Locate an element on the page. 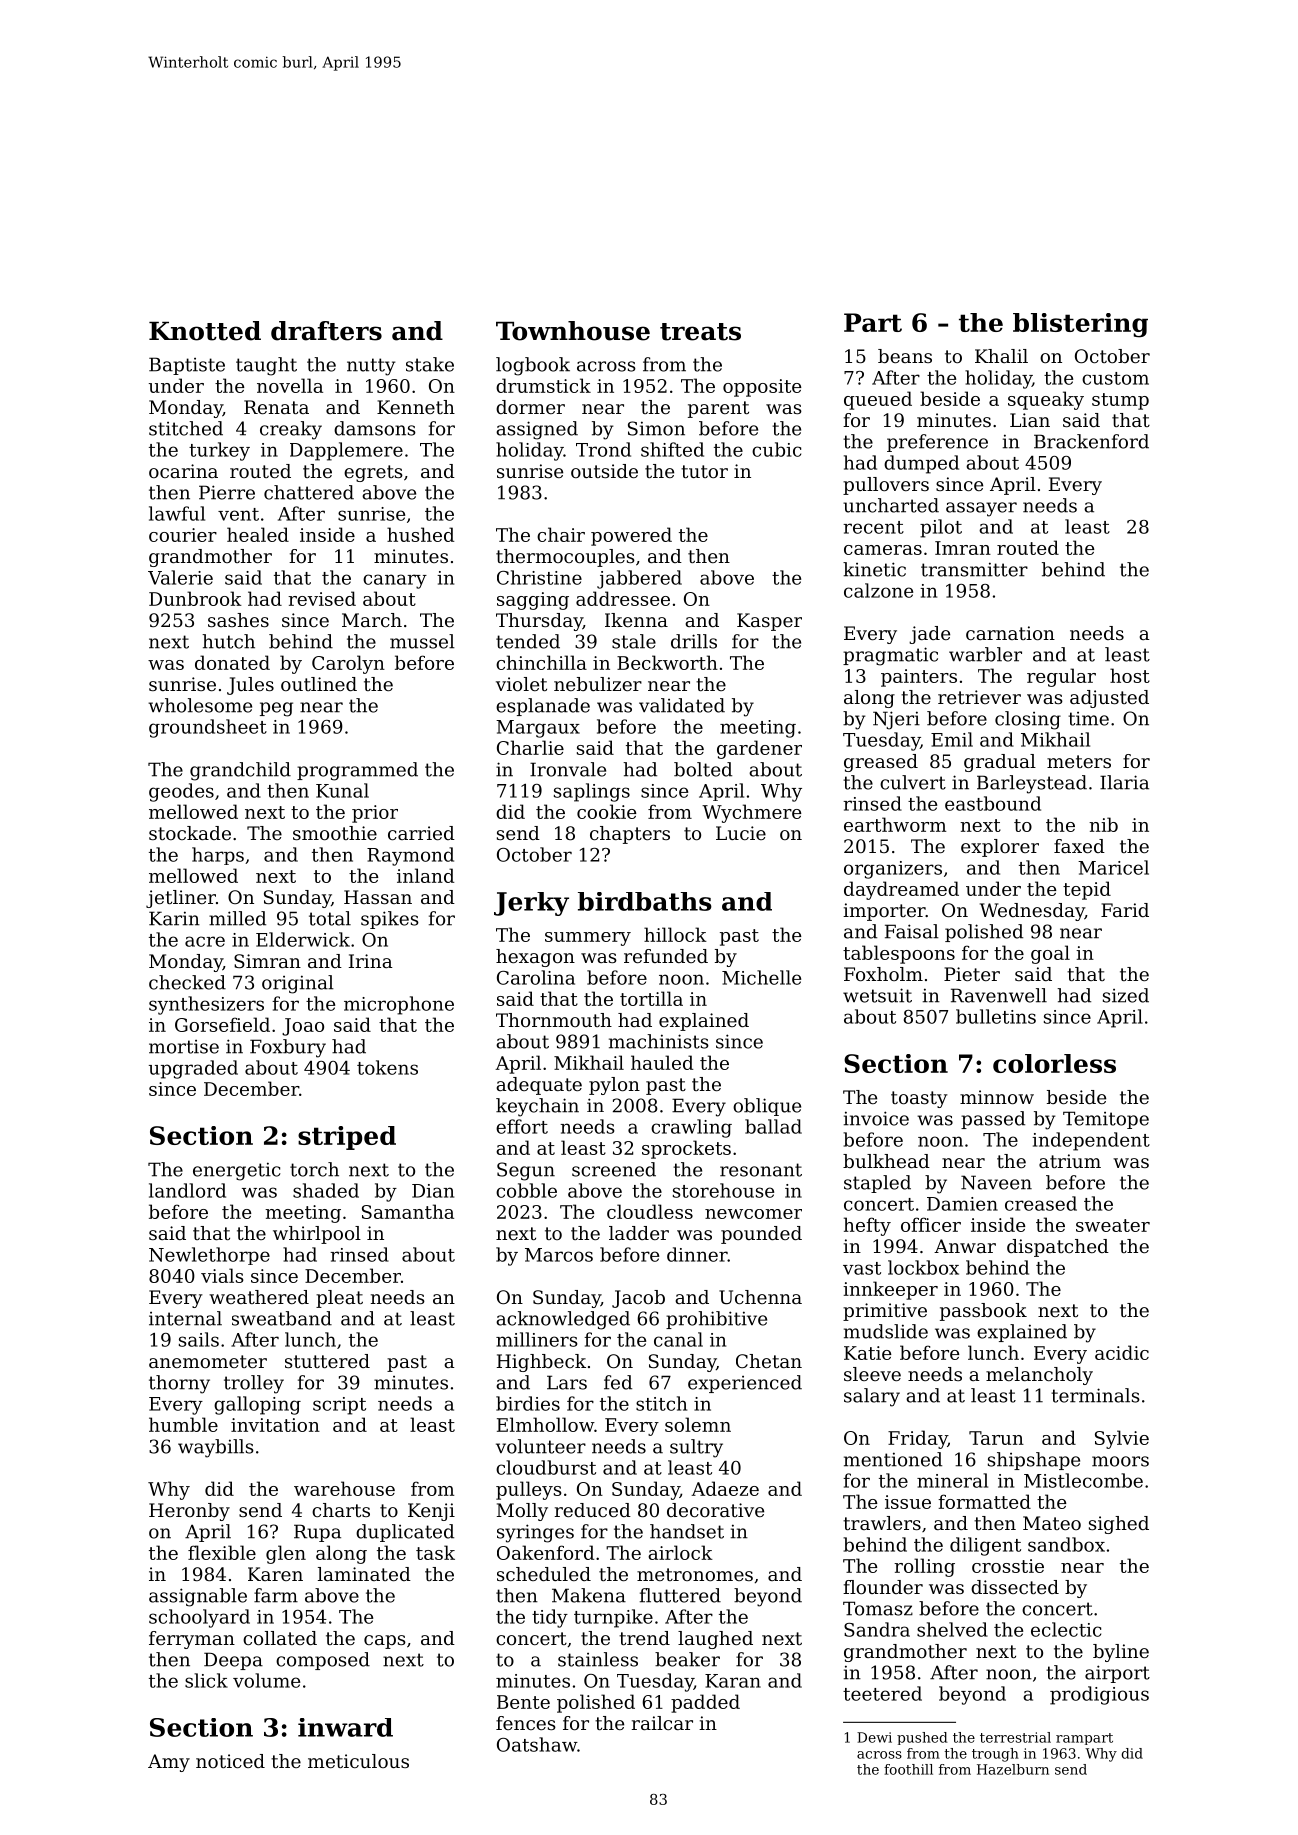 This document has height=1835, width=1298. sweater is located at coordinates (1113, 1225).
